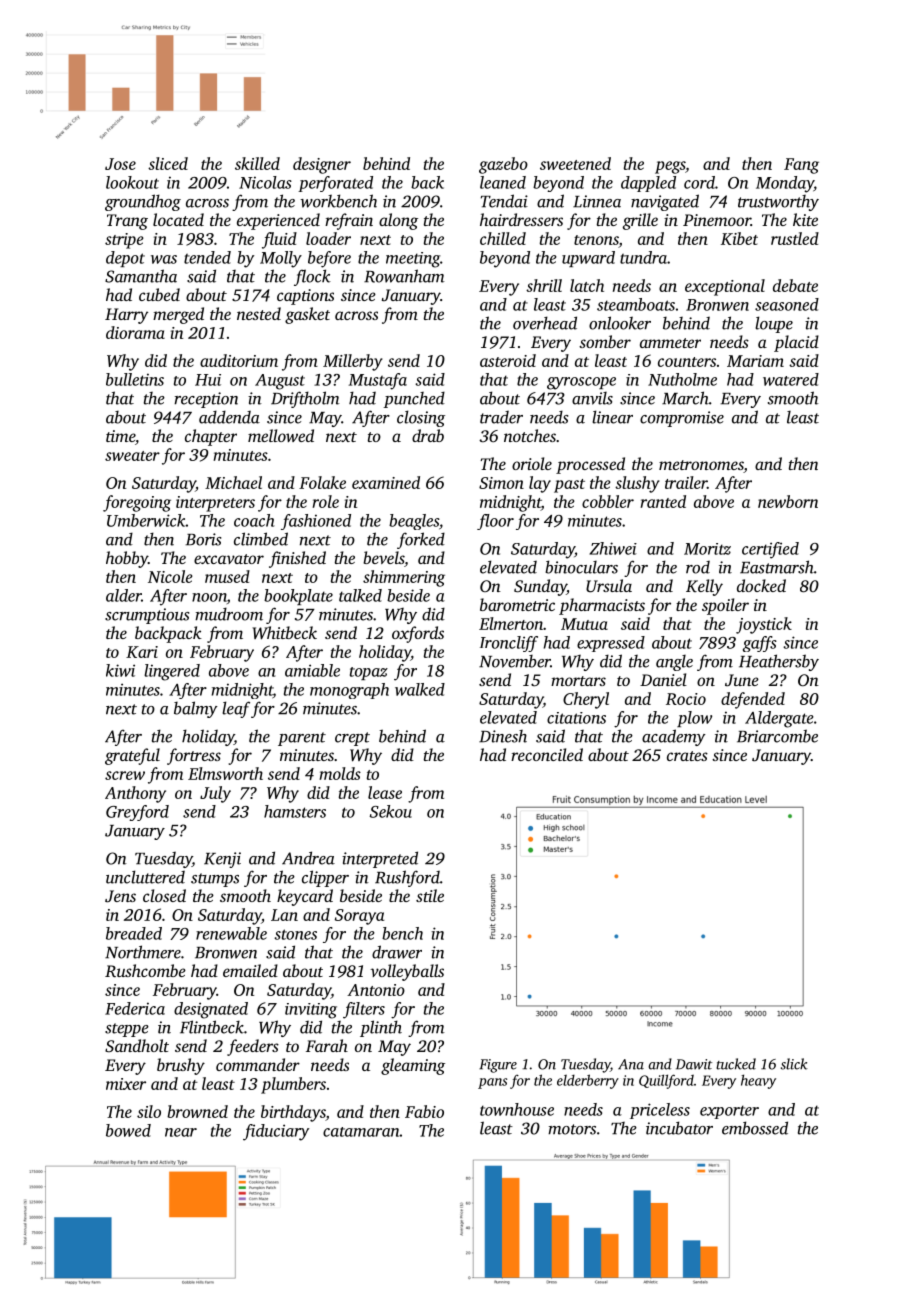  I want to click on Fabio, so click(424, 1111).
